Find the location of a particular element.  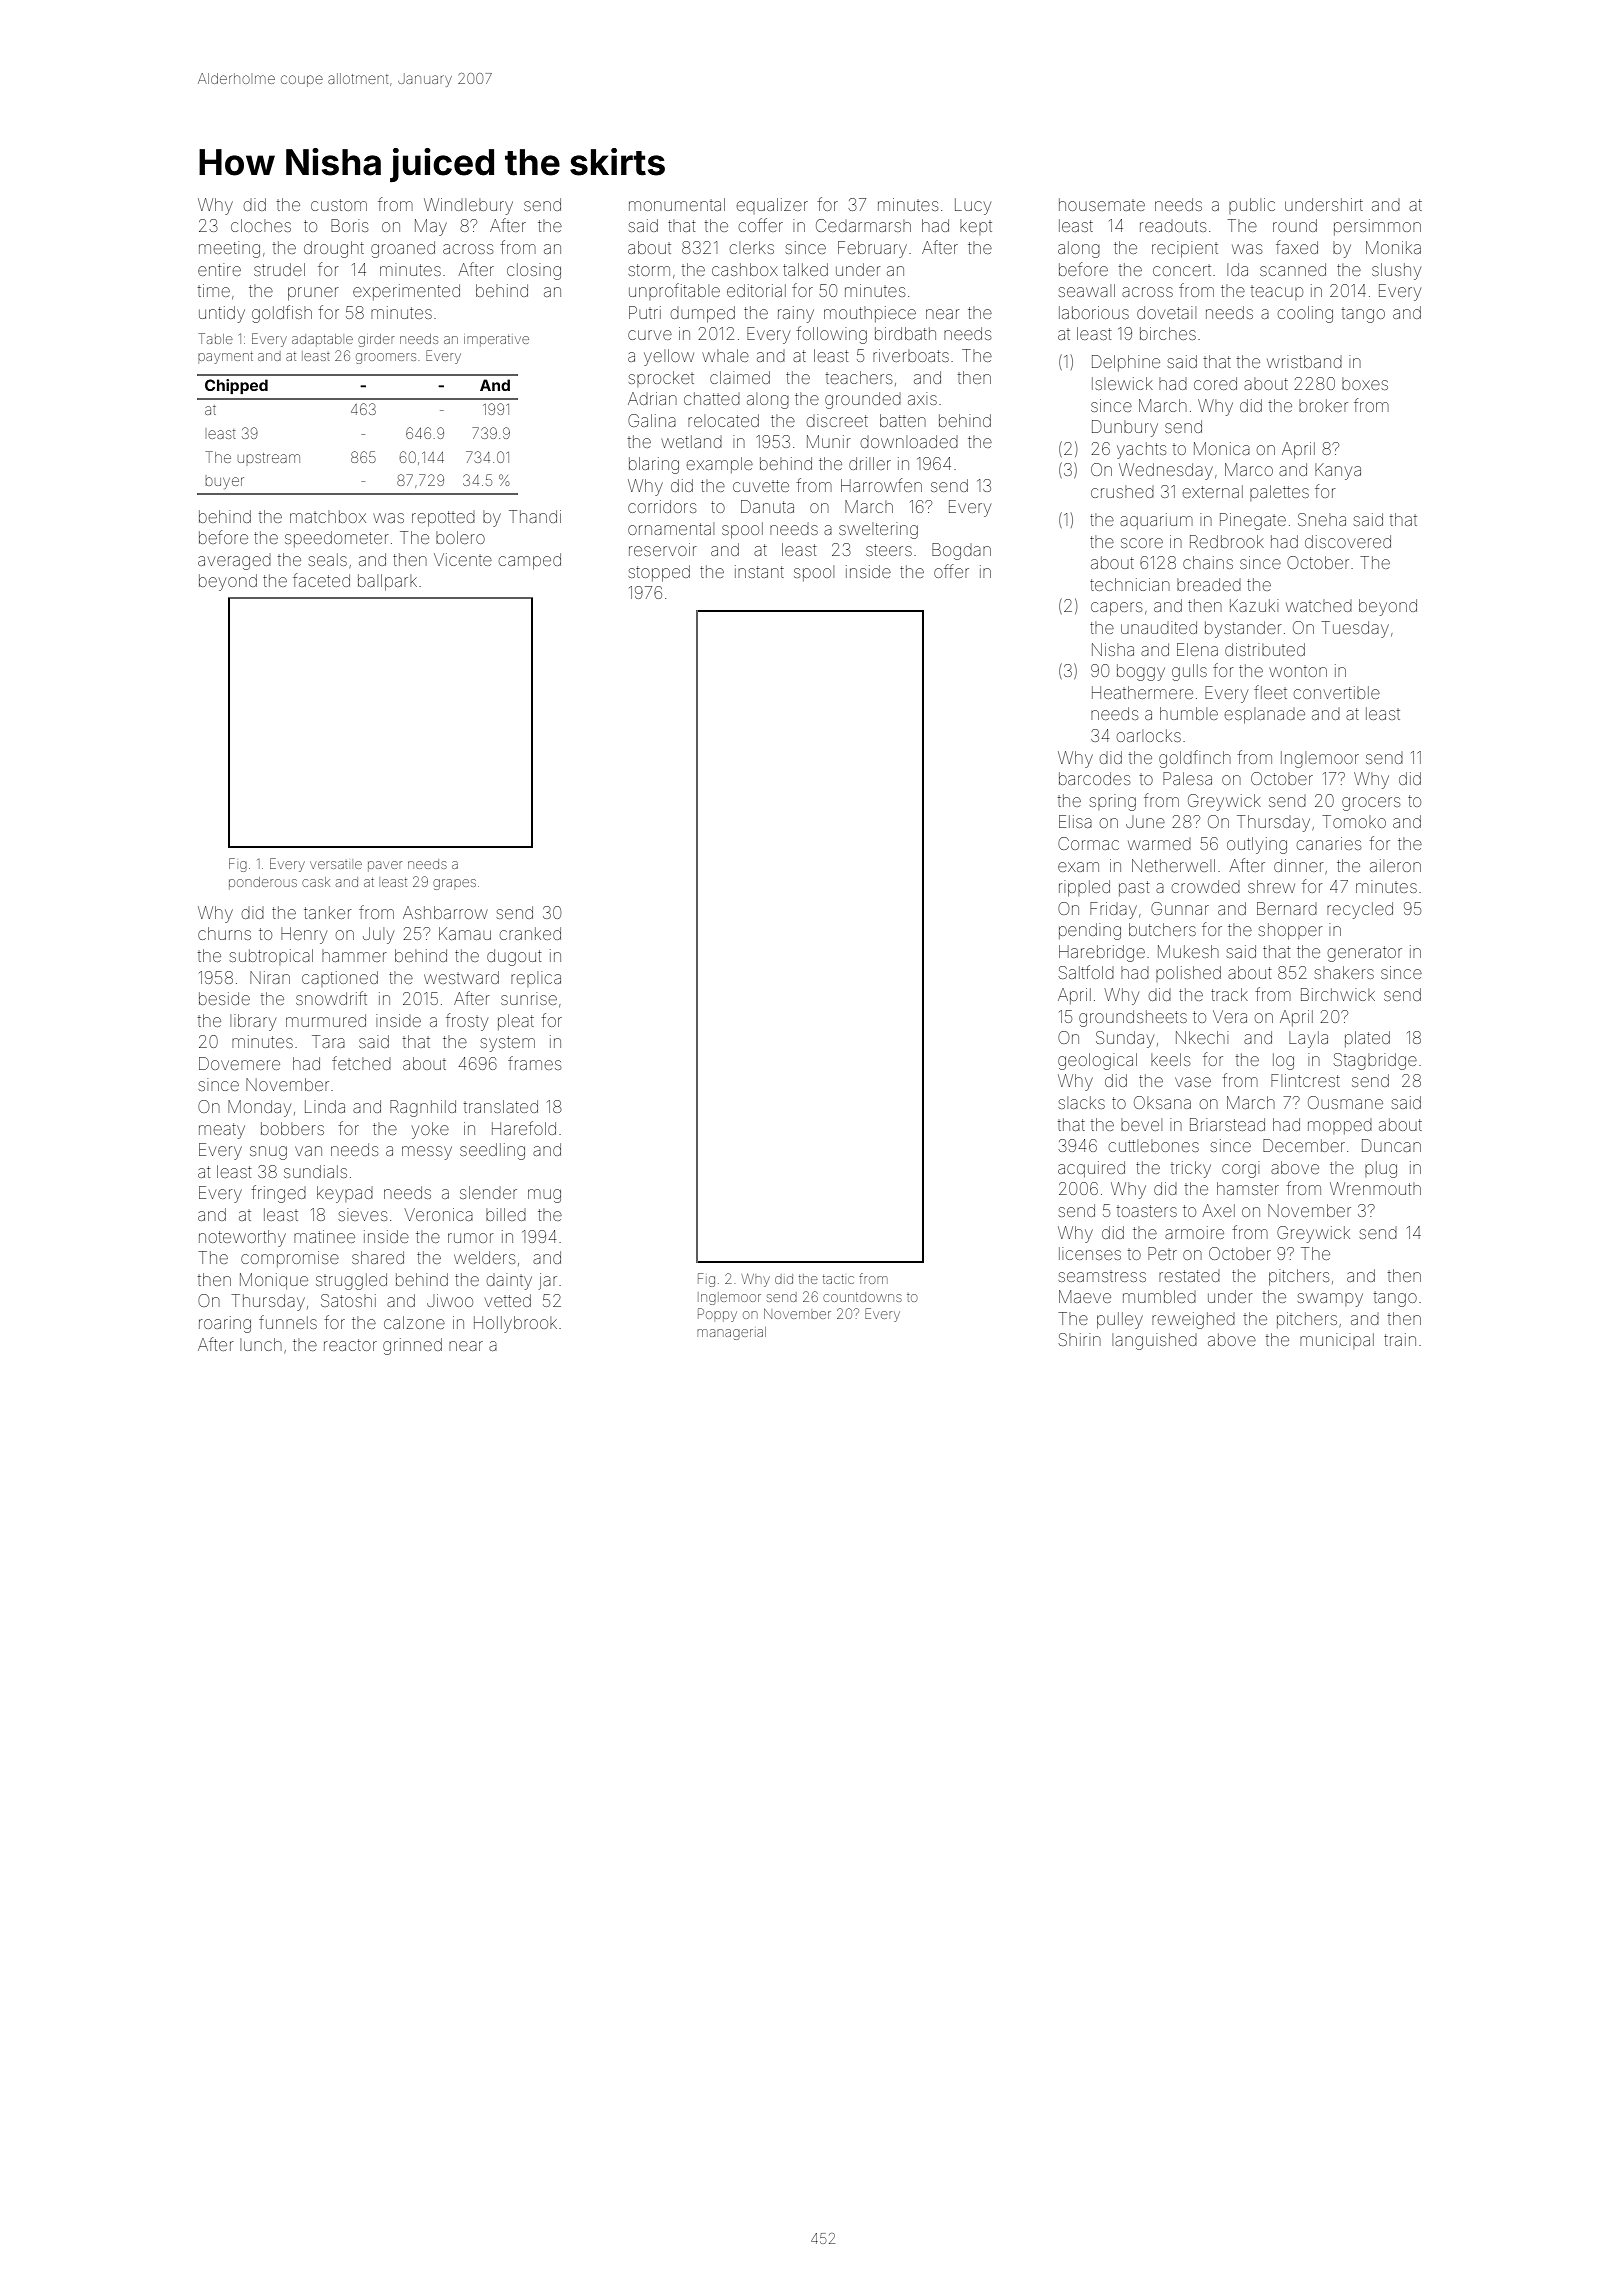

convertible is located at coordinates (1337, 692).
